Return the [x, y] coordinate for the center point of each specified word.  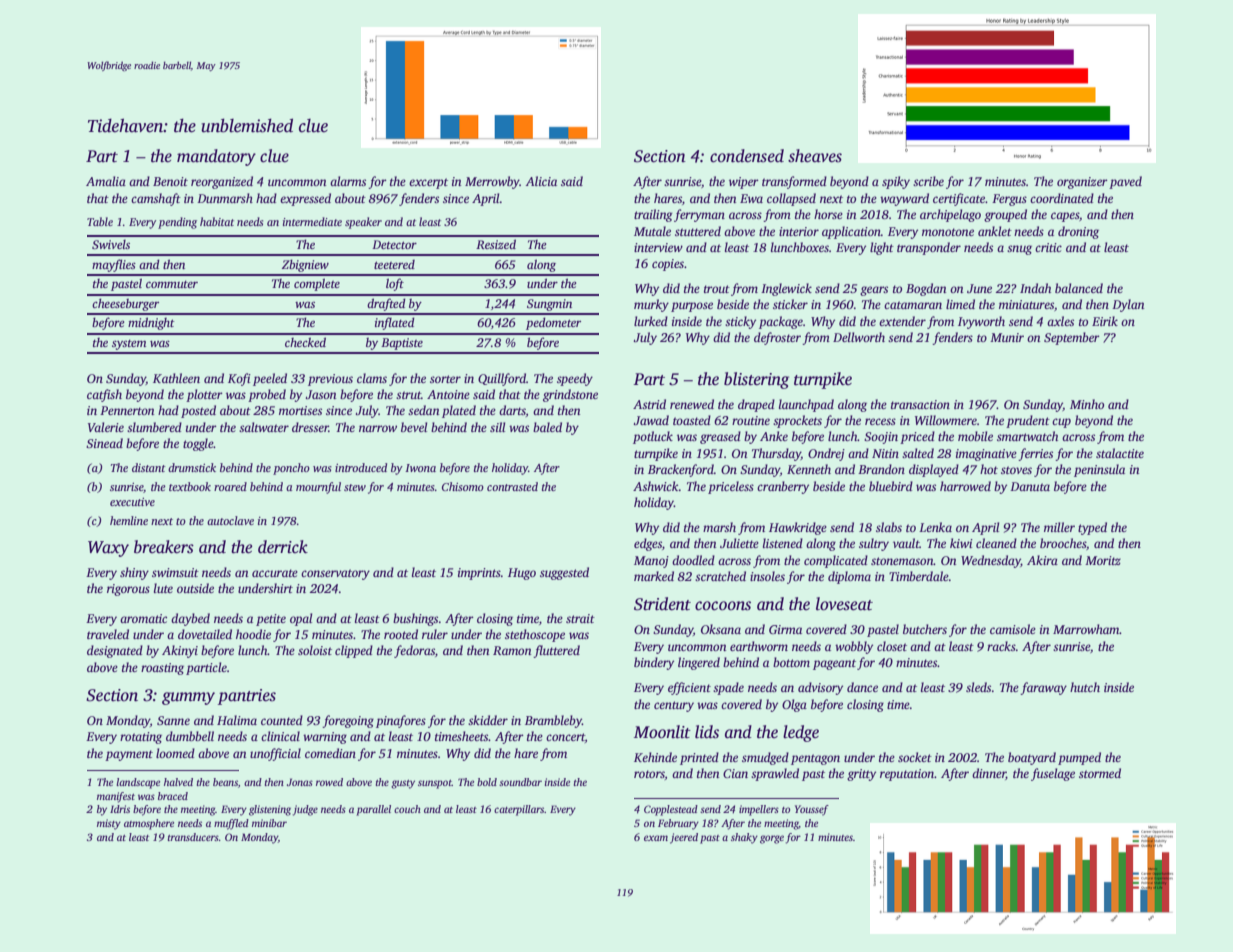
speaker [363, 223]
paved [1125, 182]
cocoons [723, 606]
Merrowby [492, 182]
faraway [1043, 688]
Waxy [108, 549]
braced [173, 796]
